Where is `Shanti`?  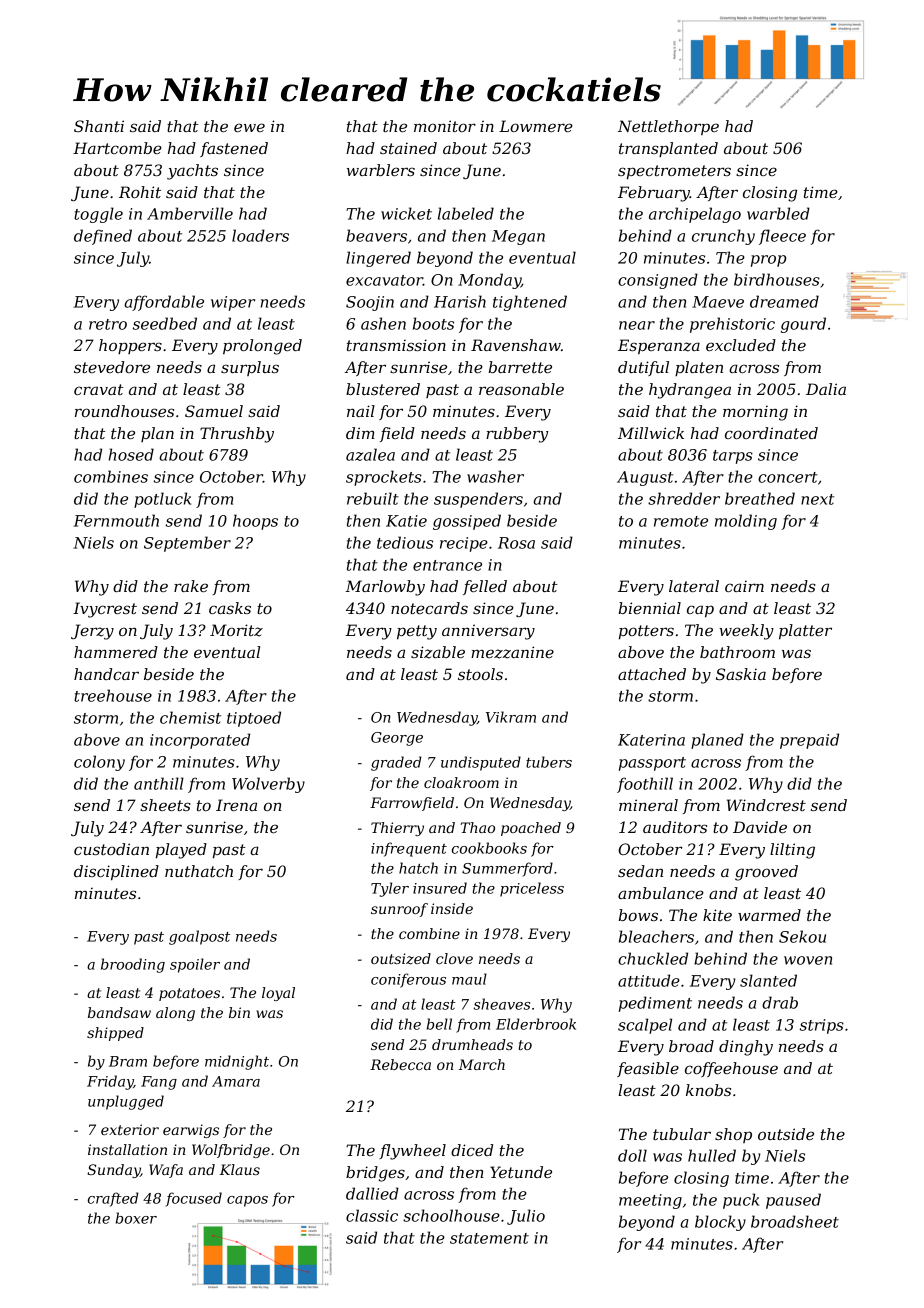 Shanti is located at coordinates (99, 126).
